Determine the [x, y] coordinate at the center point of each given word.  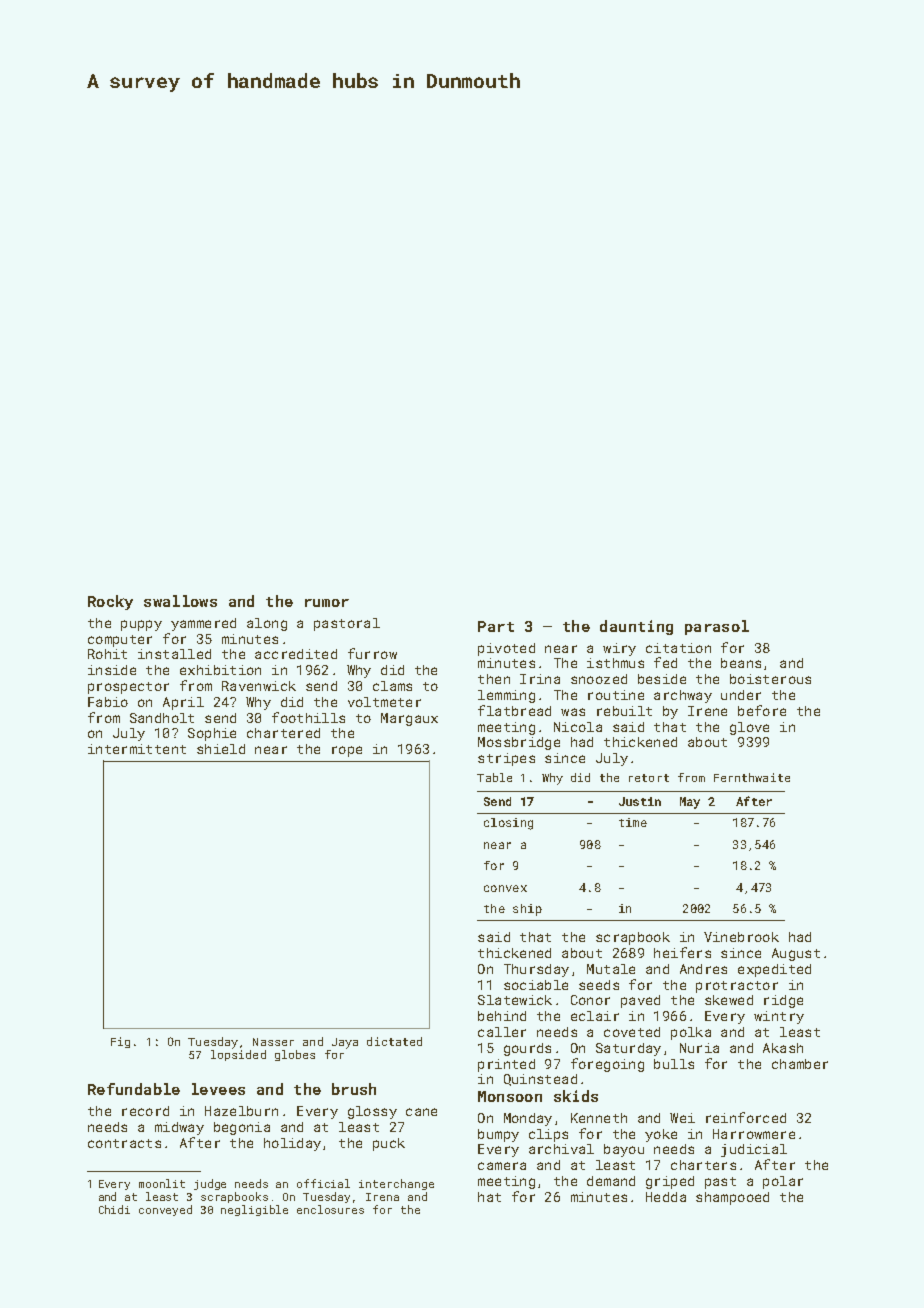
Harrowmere [754, 1134]
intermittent [137, 749]
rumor [327, 603]
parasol [717, 627]
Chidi [114, 1209]
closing [508, 824]
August [796, 954]
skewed [729, 1000]
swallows [180, 601]
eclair [595, 1016]
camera [502, 1166]
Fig [120, 1042]
